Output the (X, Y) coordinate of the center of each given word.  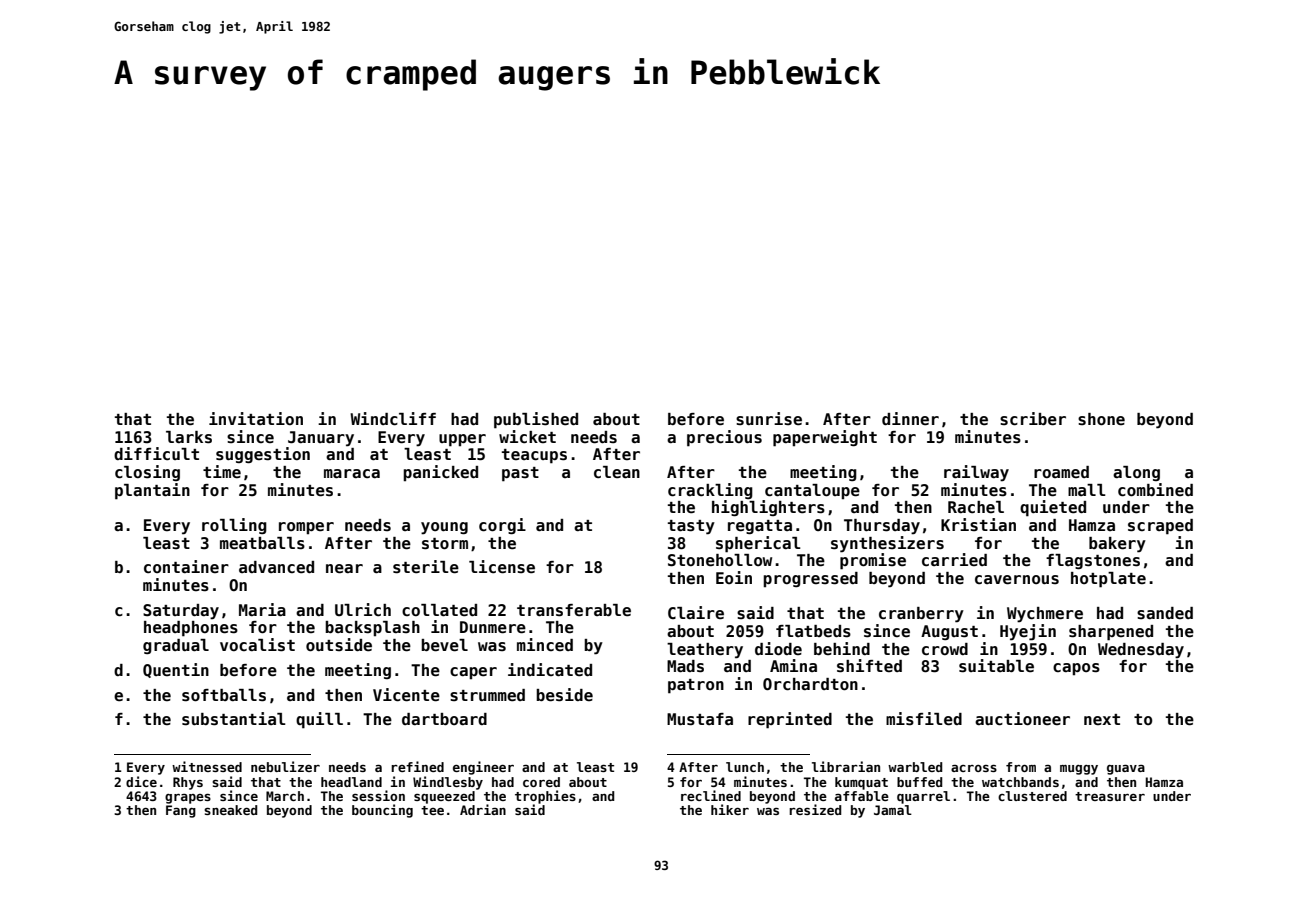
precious (724, 438)
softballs (224, 695)
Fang (181, 811)
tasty (691, 527)
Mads (685, 666)
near (344, 569)
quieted (1053, 508)
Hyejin (1028, 632)
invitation (256, 418)
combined (1155, 490)
